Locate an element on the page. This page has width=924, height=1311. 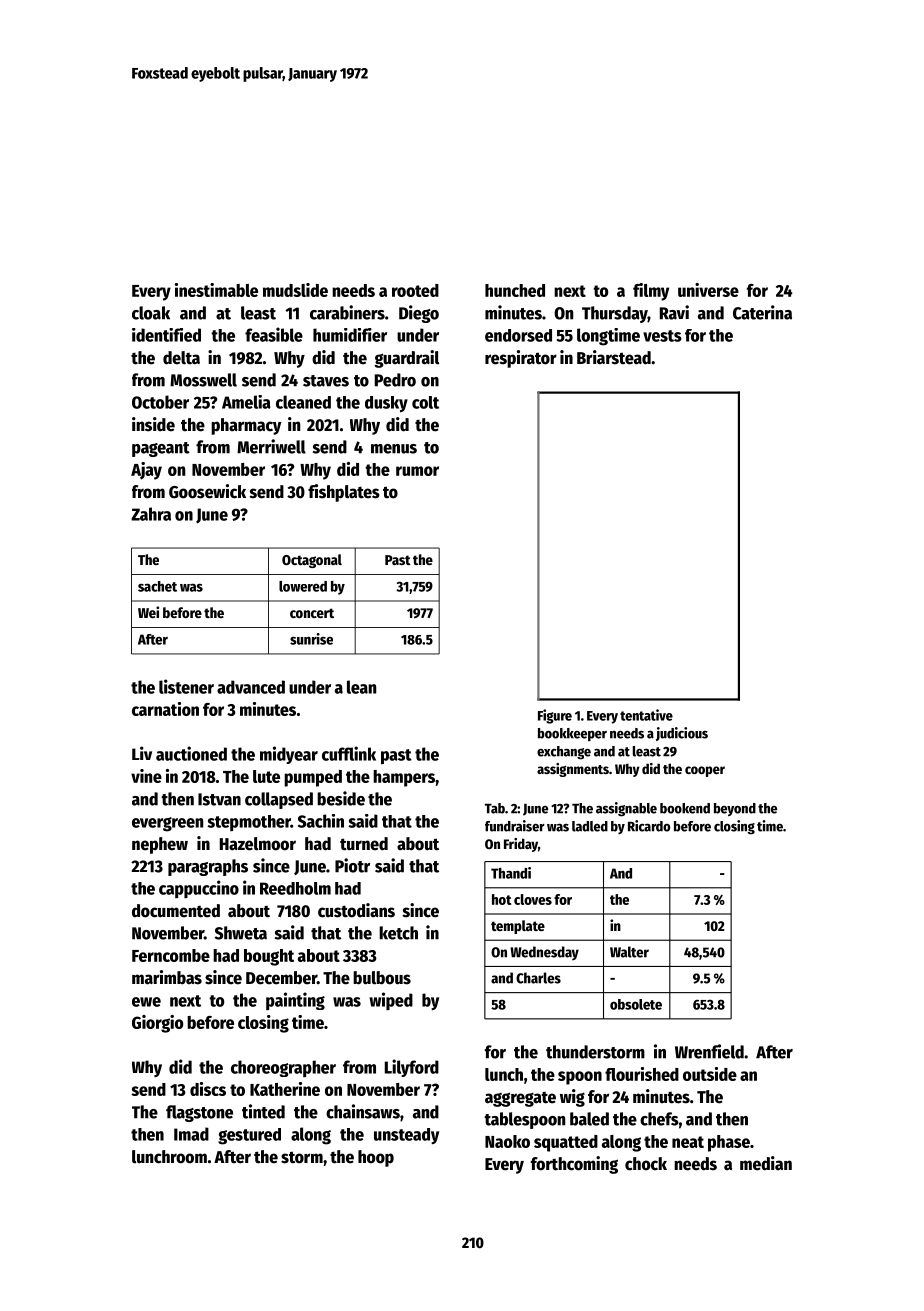
Imad is located at coordinates (191, 1134).
